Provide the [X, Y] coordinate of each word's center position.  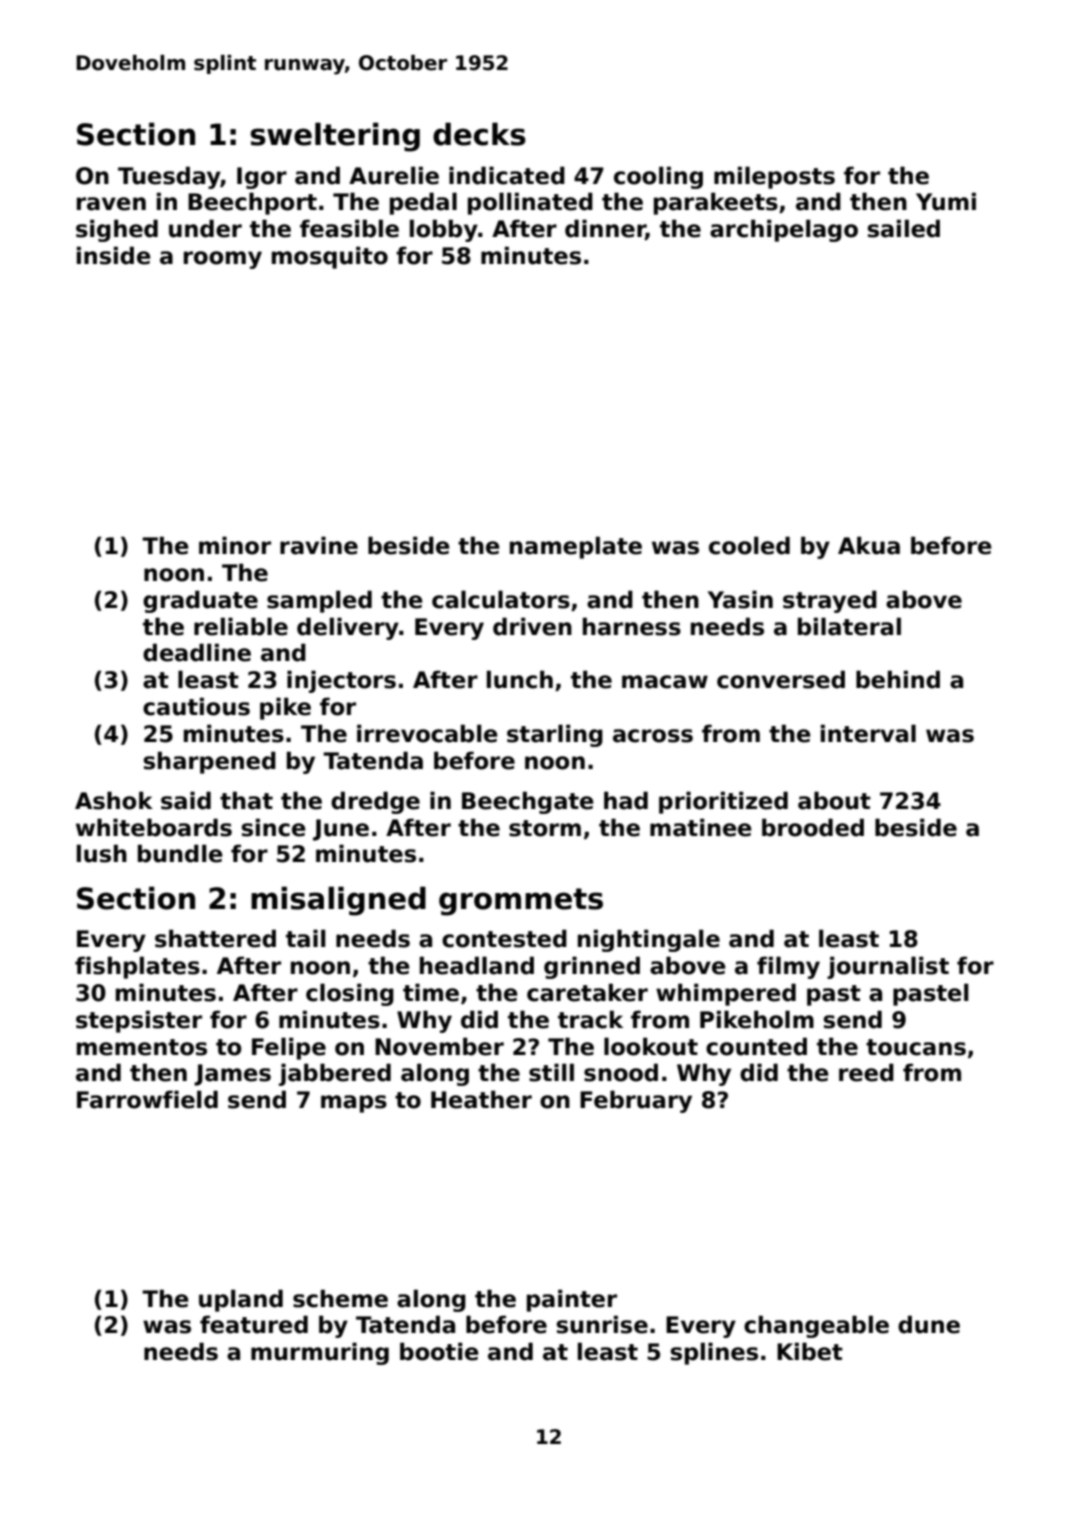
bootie [439, 1351]
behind [898, 679]
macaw [665, 682]
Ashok [114, 800]
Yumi [946, 201]
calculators [501, 599]
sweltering [335, 137]
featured [254, 1324]
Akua [869, 545]
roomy [223, 260]
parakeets [716, 203]
